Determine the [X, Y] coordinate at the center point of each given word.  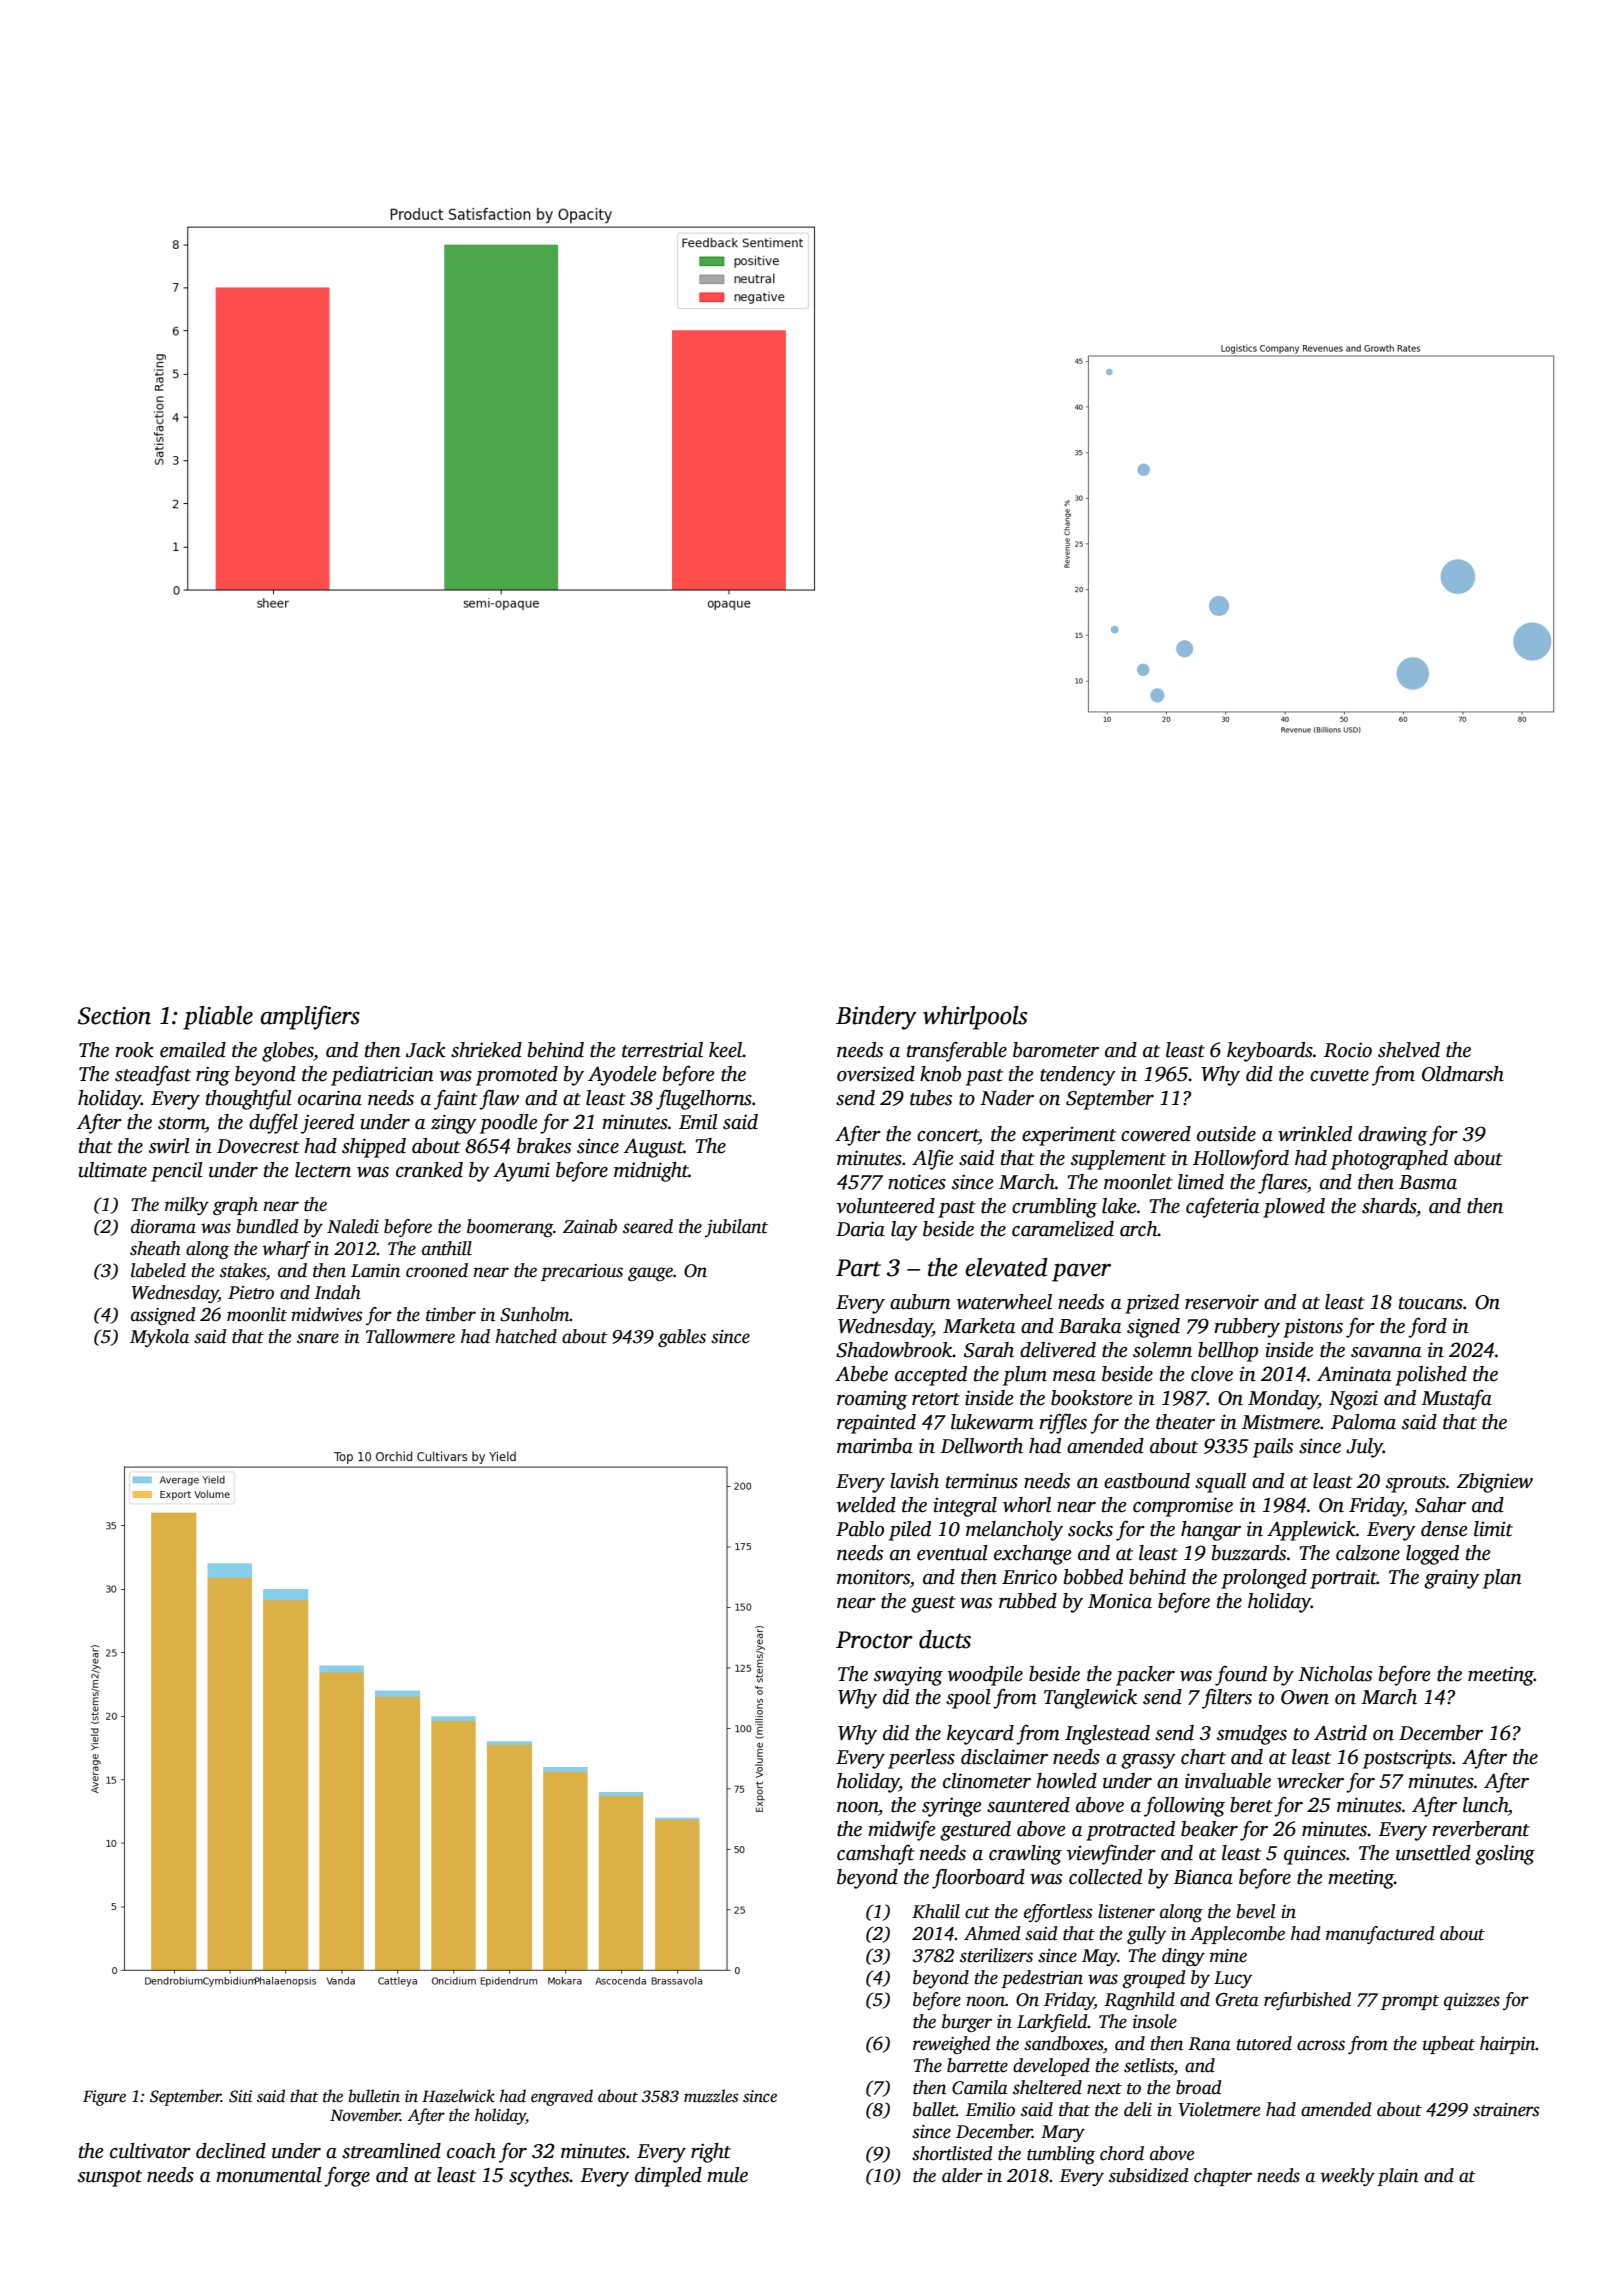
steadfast [153, 1075]
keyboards [1270, 1052]
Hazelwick [458, 2096]
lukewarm [992, 1422]
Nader [1007, 1098]
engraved [562, 2097]
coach [471, 2151]
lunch [1485, 1805]
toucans [1431, 1303]
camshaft [876, 1854]
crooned [437, 1270]
